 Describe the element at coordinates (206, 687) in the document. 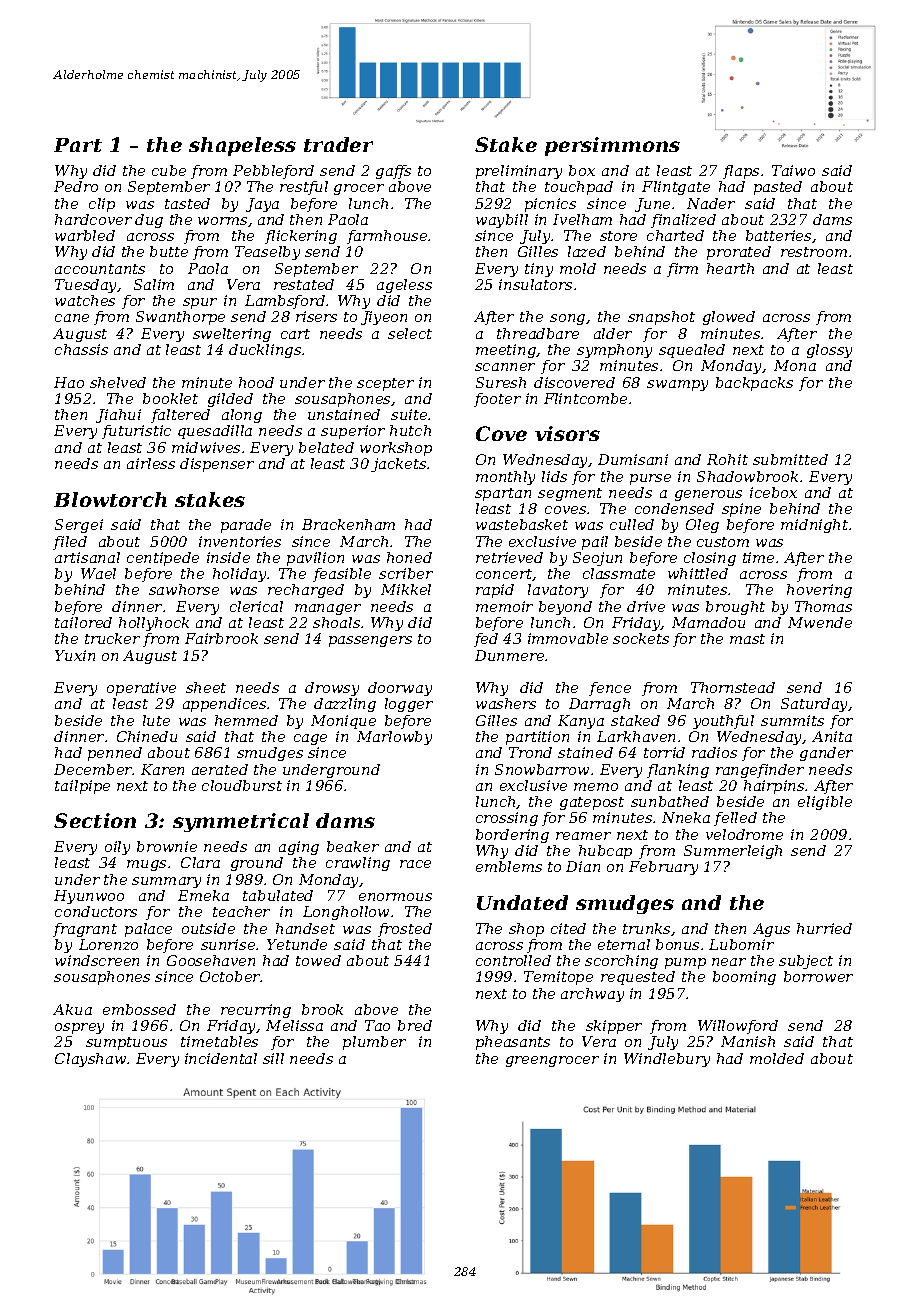

I see `sheet` at that location.
